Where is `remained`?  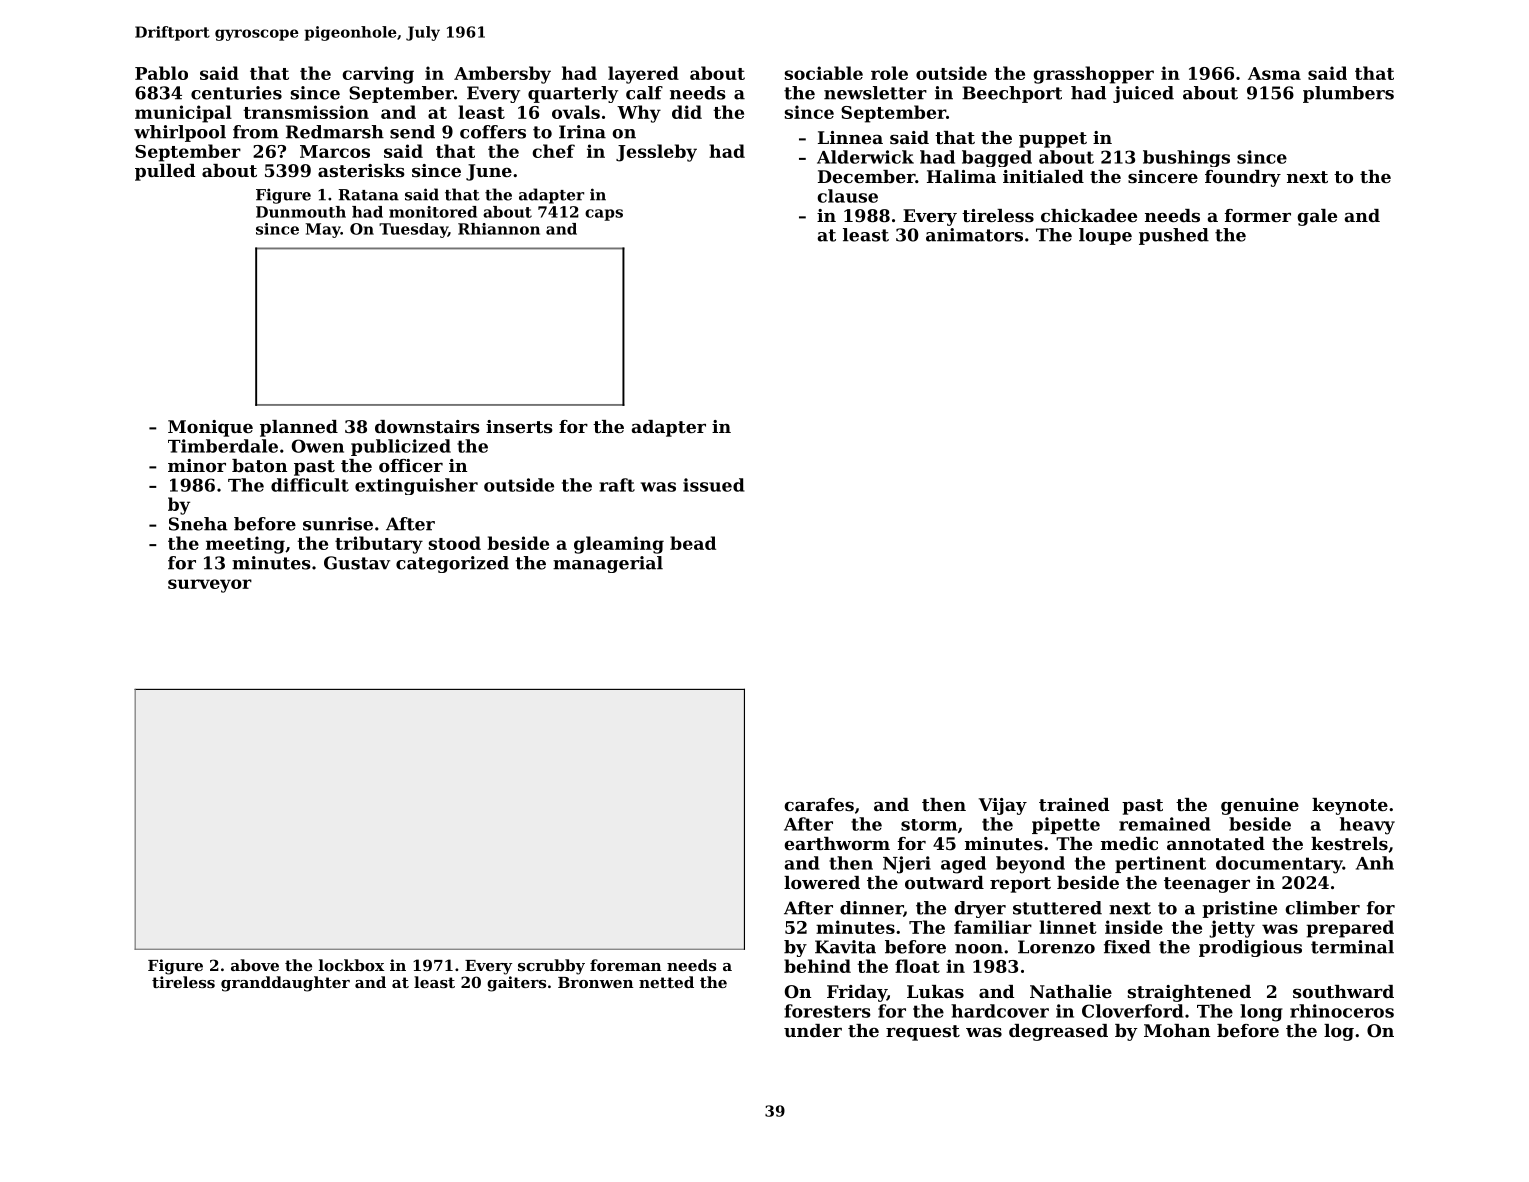 remained is located at coordinates (1165, 824).
